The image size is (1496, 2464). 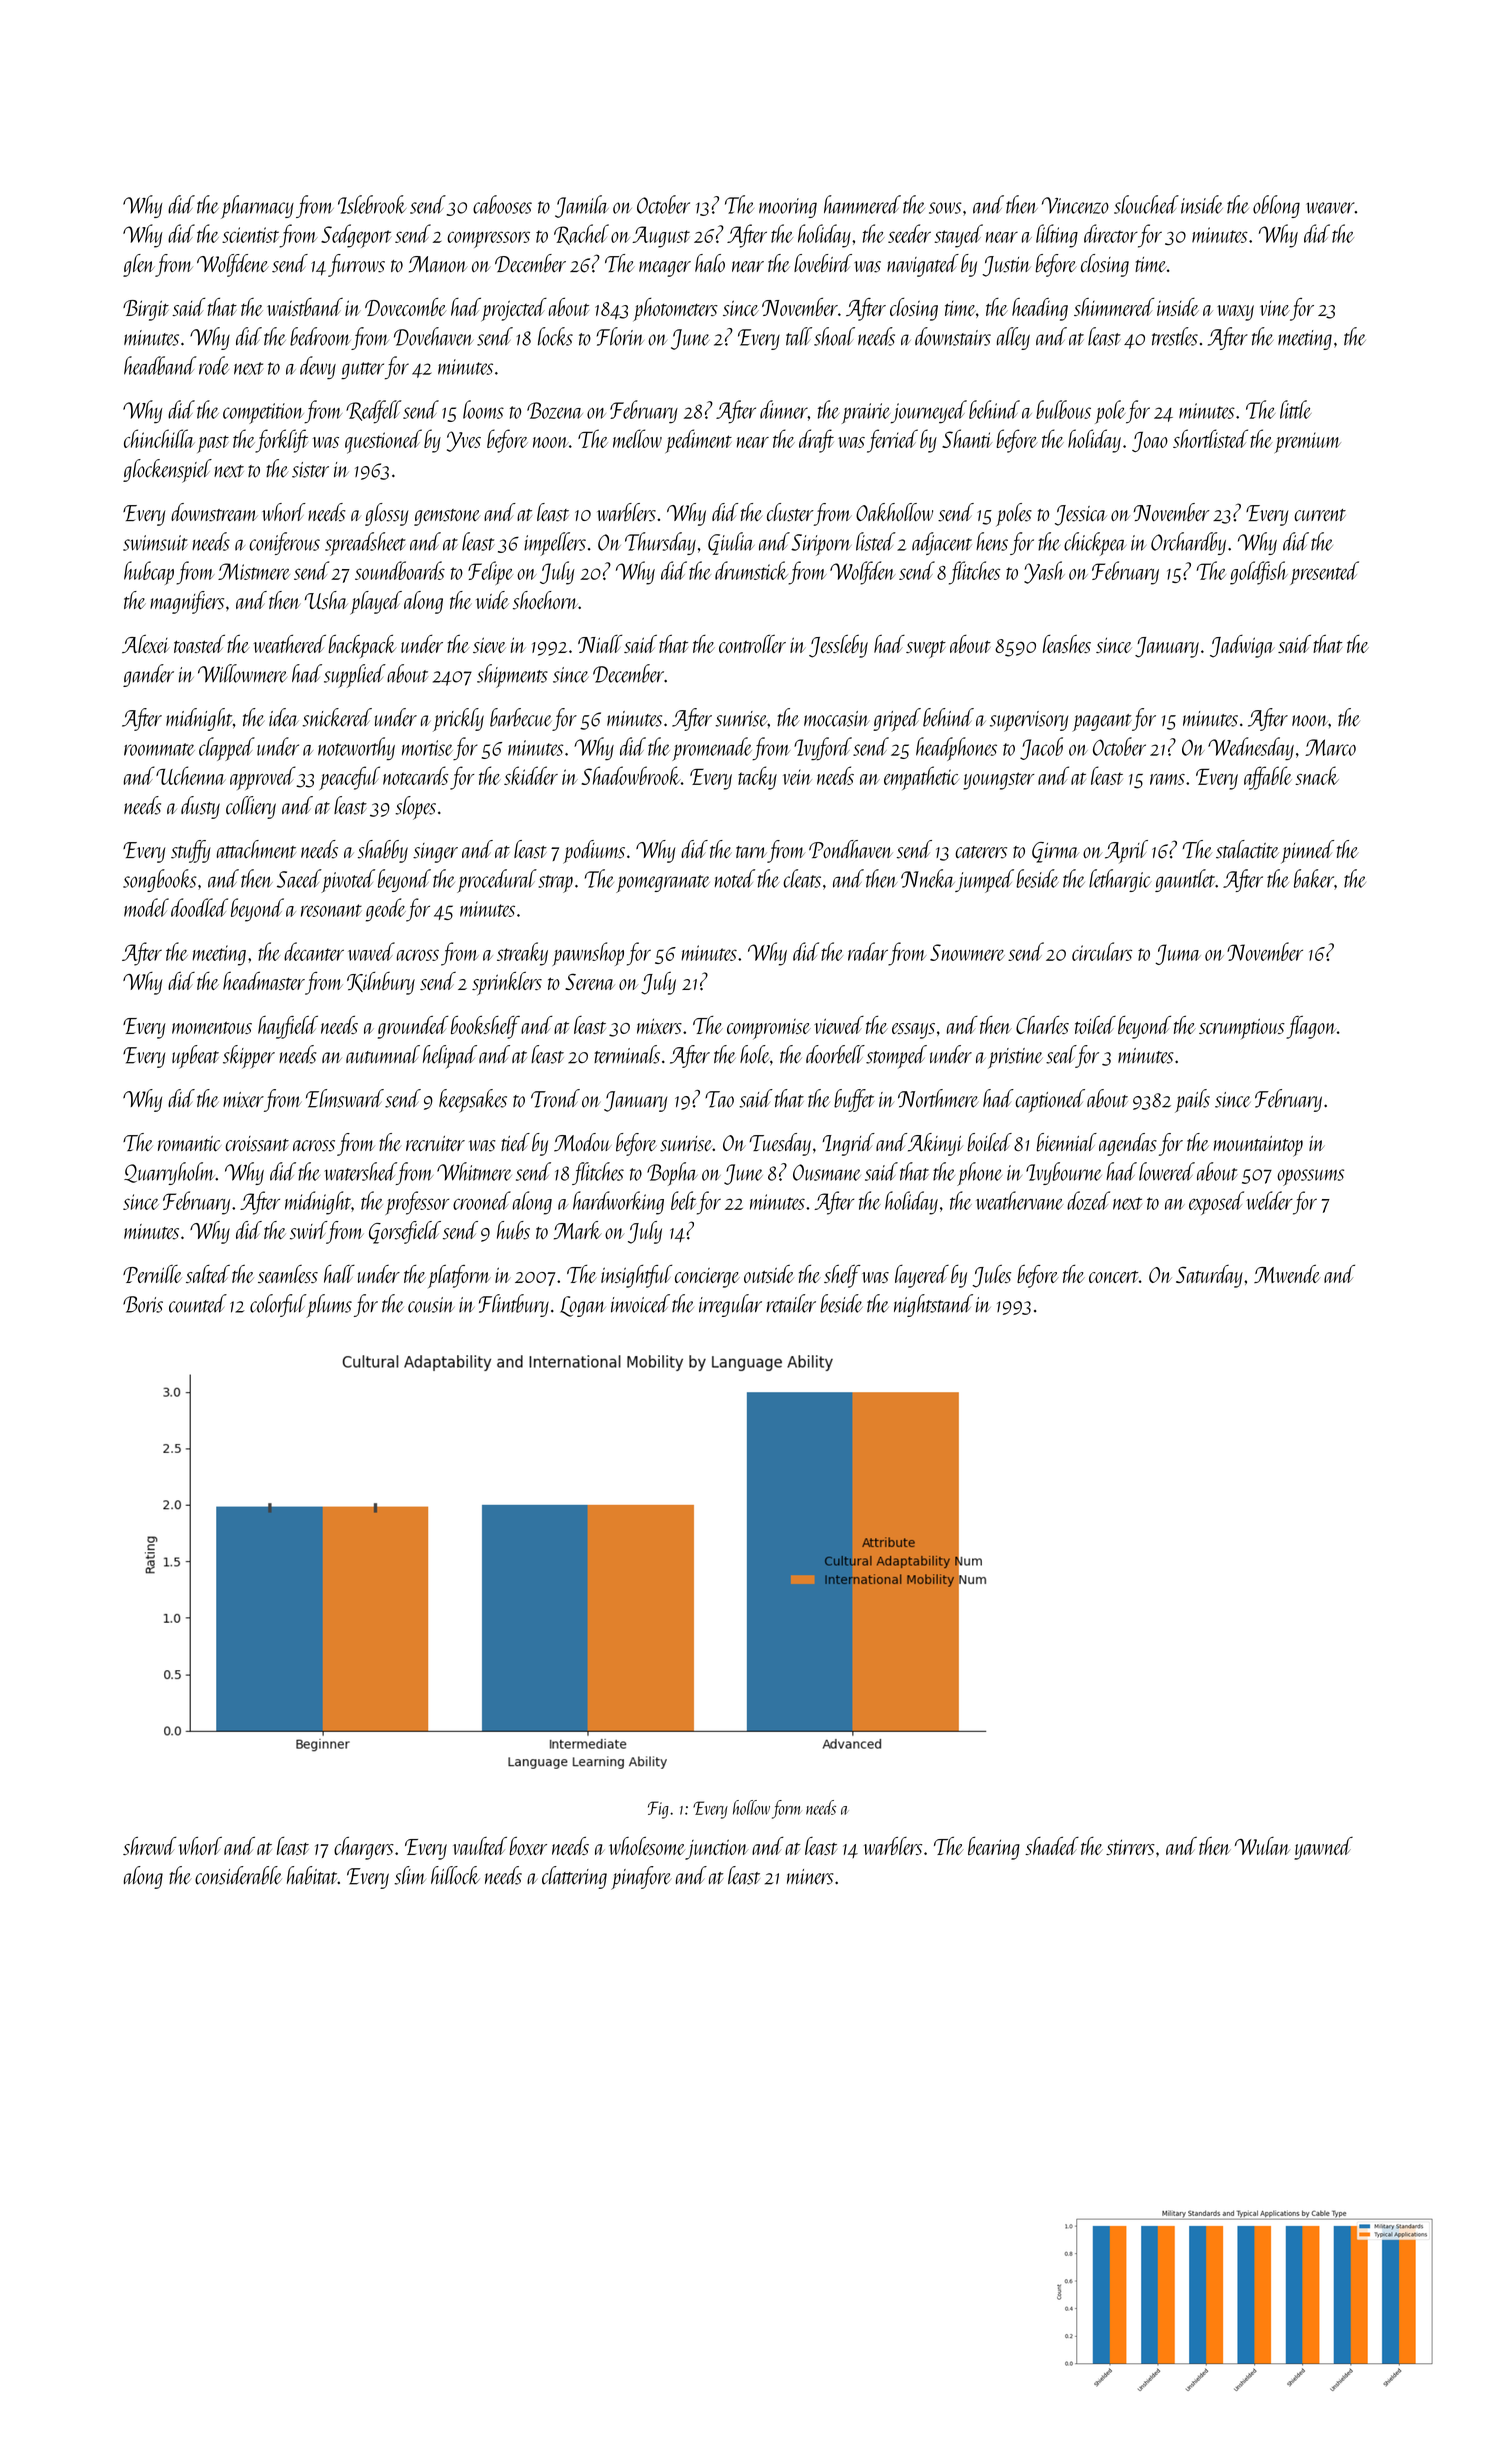 I want to click on miners, so click(x=810, y=1877).
